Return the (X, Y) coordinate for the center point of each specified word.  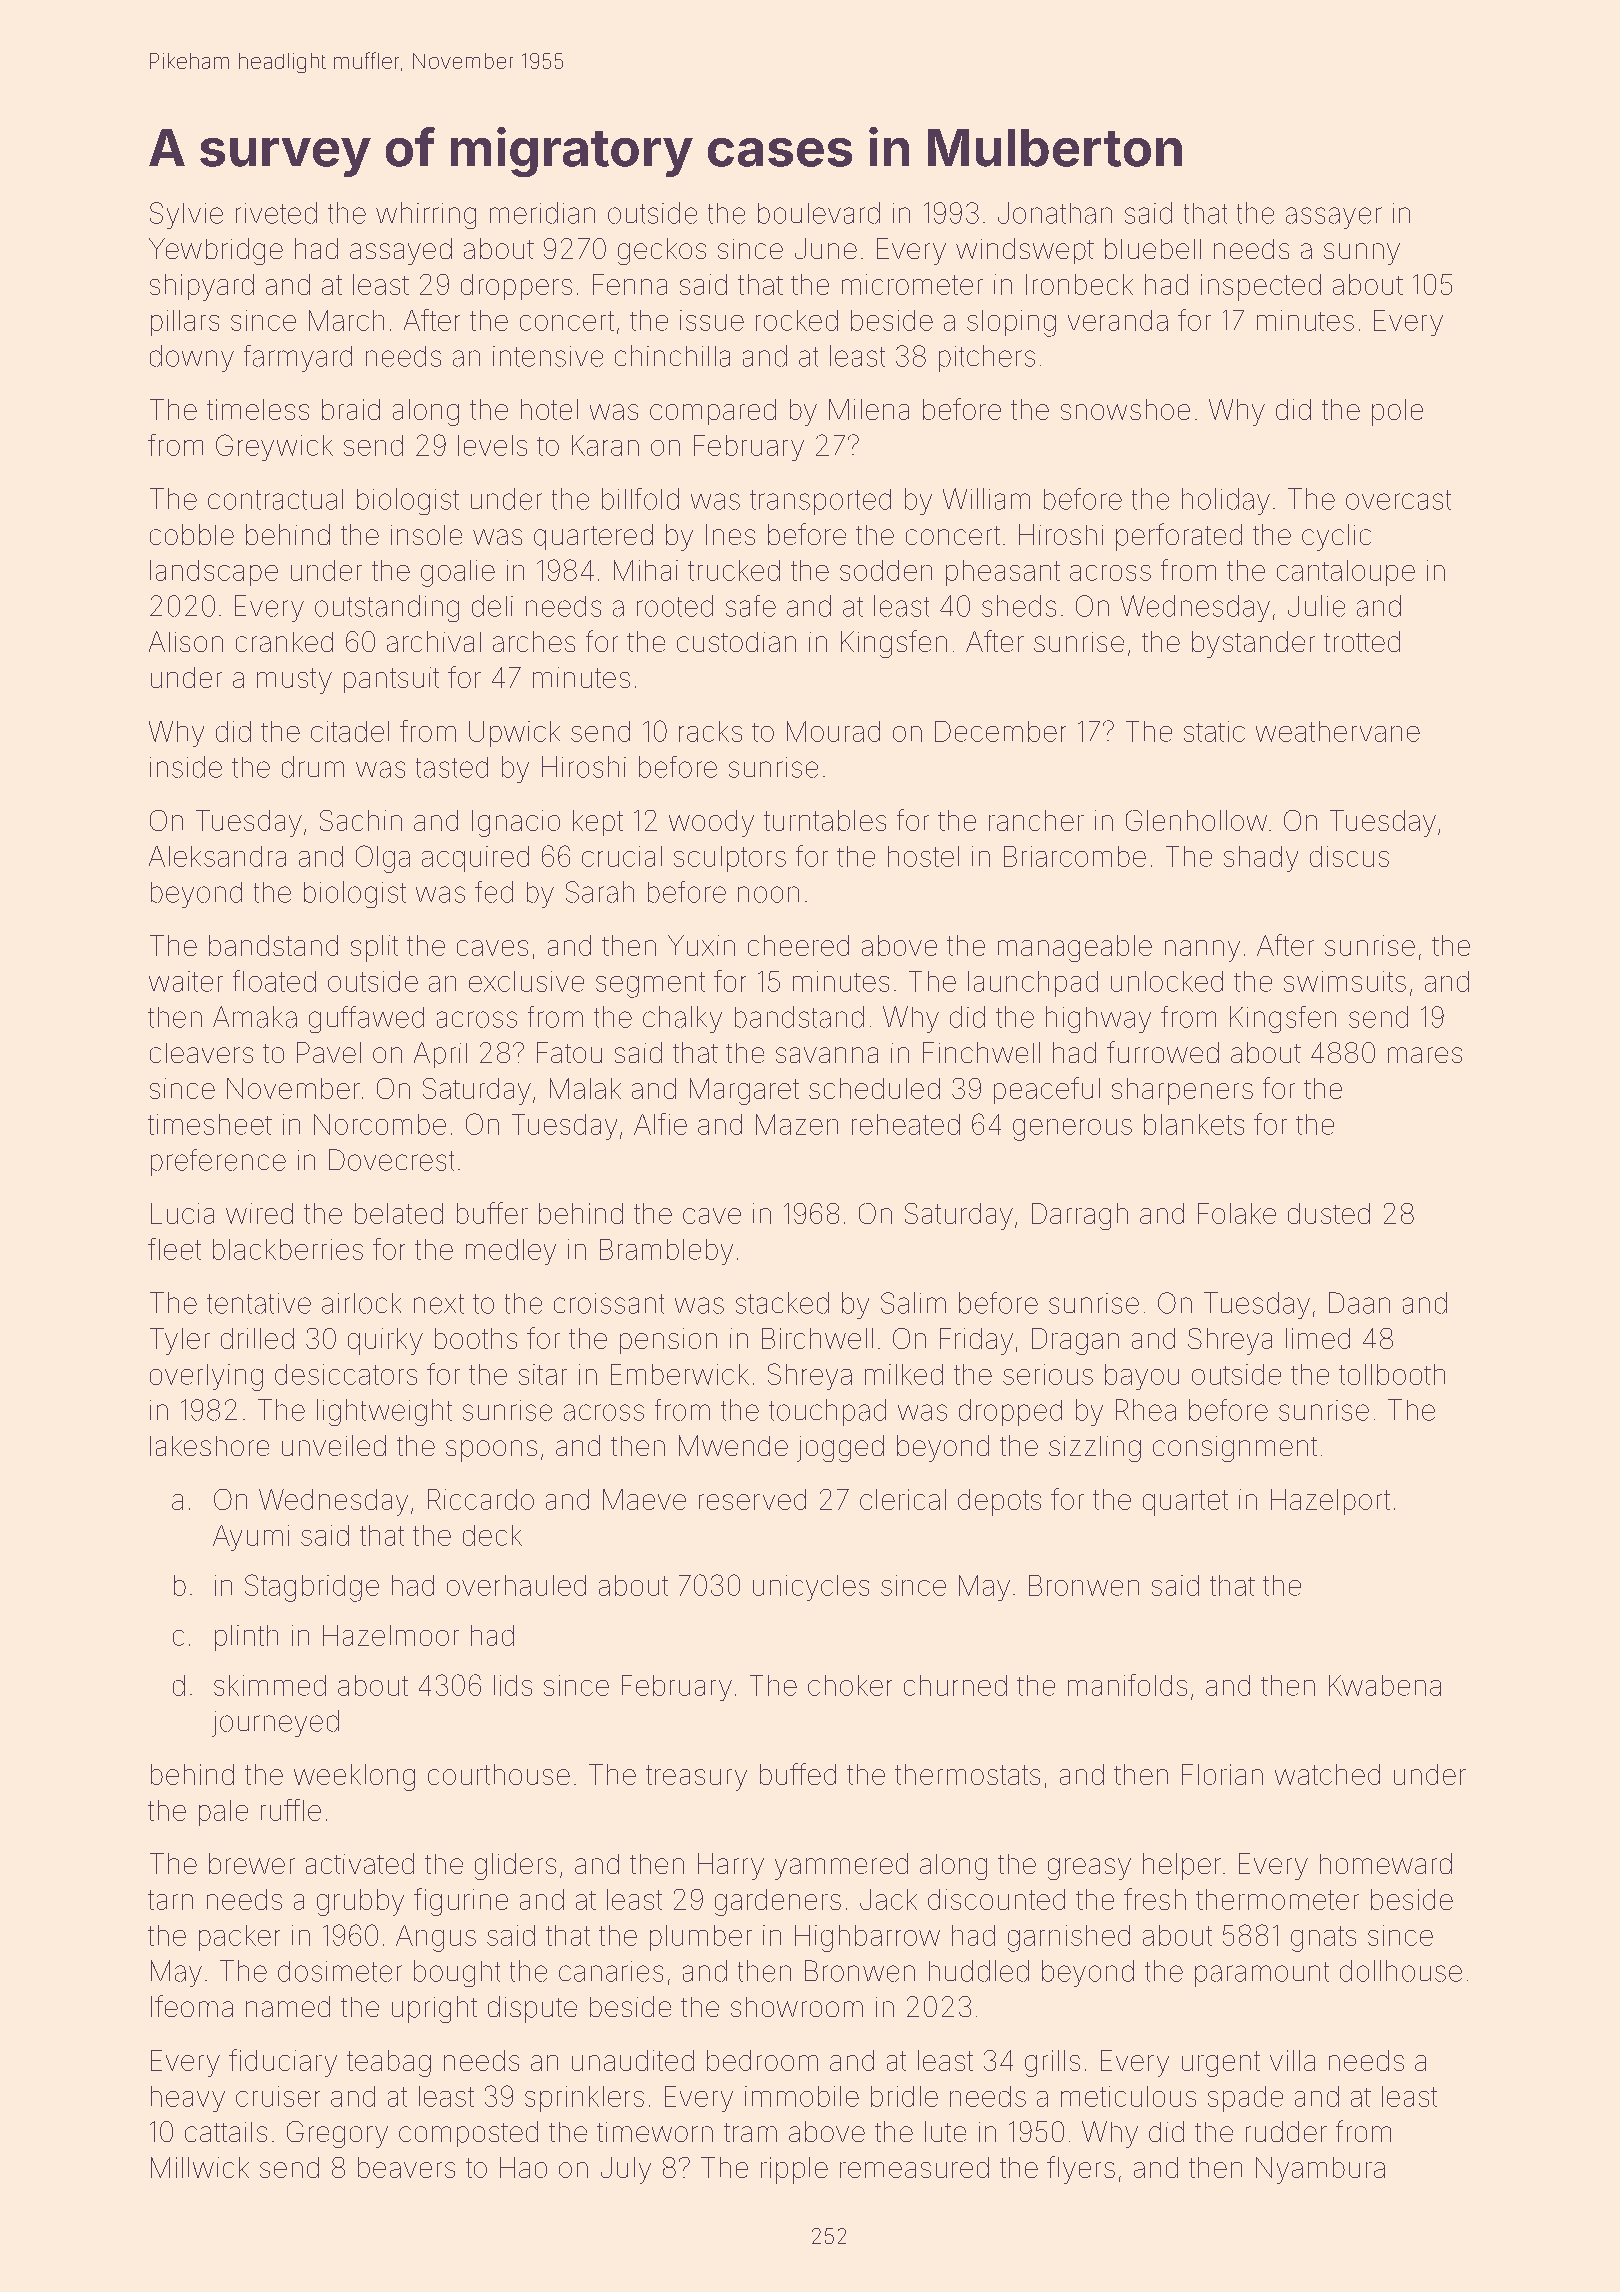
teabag (389, 2063)
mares (1425, 1055)
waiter (186, 981)
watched (1327, 1774)
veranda (1118, 320)
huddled (979, 1971)
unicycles (811, 1588)
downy (192, 358)
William (986, 499)
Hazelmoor (391, 1635)
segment (650, 985)
